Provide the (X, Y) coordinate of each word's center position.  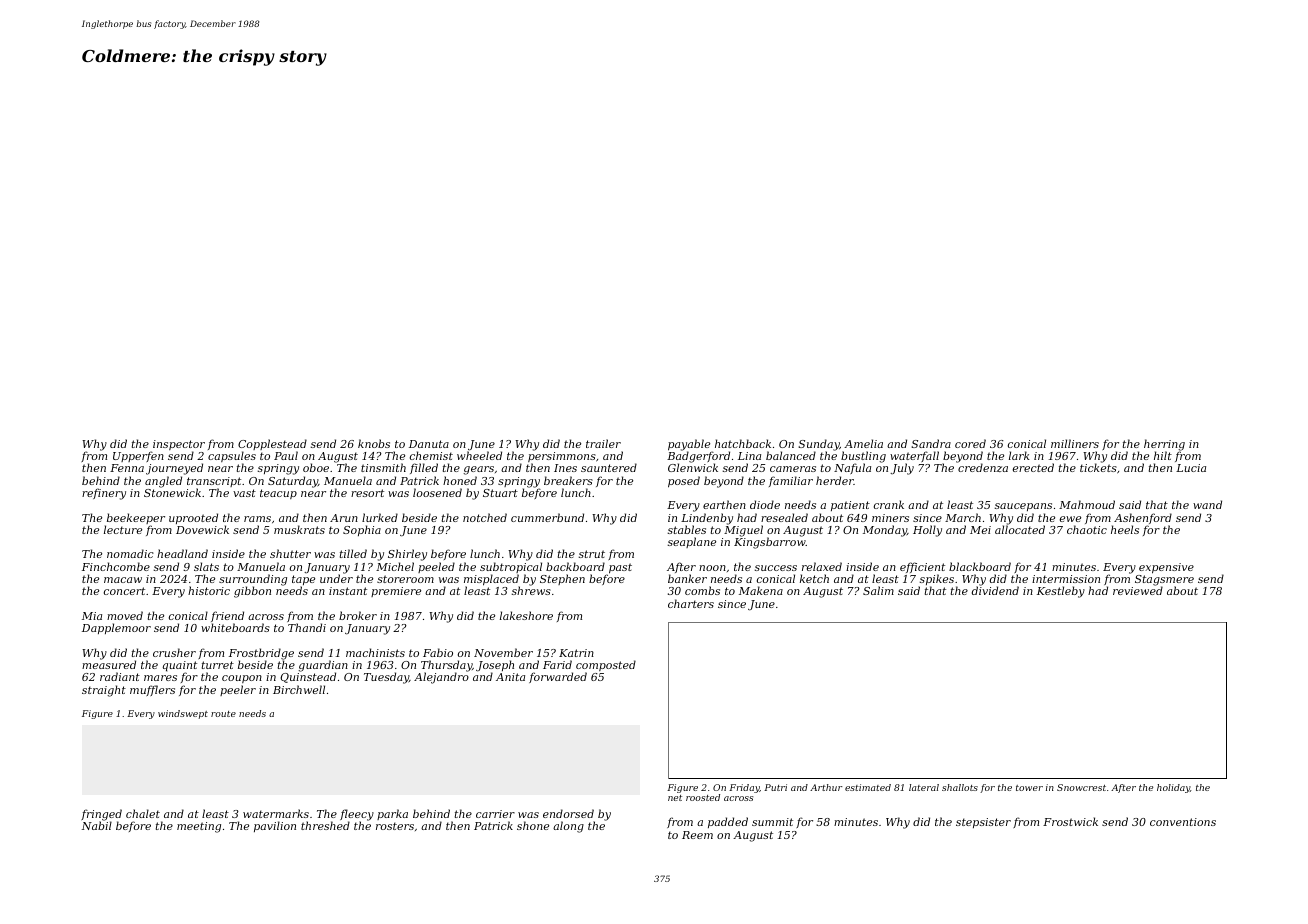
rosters (395, 826)
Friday (744, 788)
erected (1033, 467)
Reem (697, 835)
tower (1029, 788)
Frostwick (1070, 821)
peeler (238, 690)
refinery (104, 494)
